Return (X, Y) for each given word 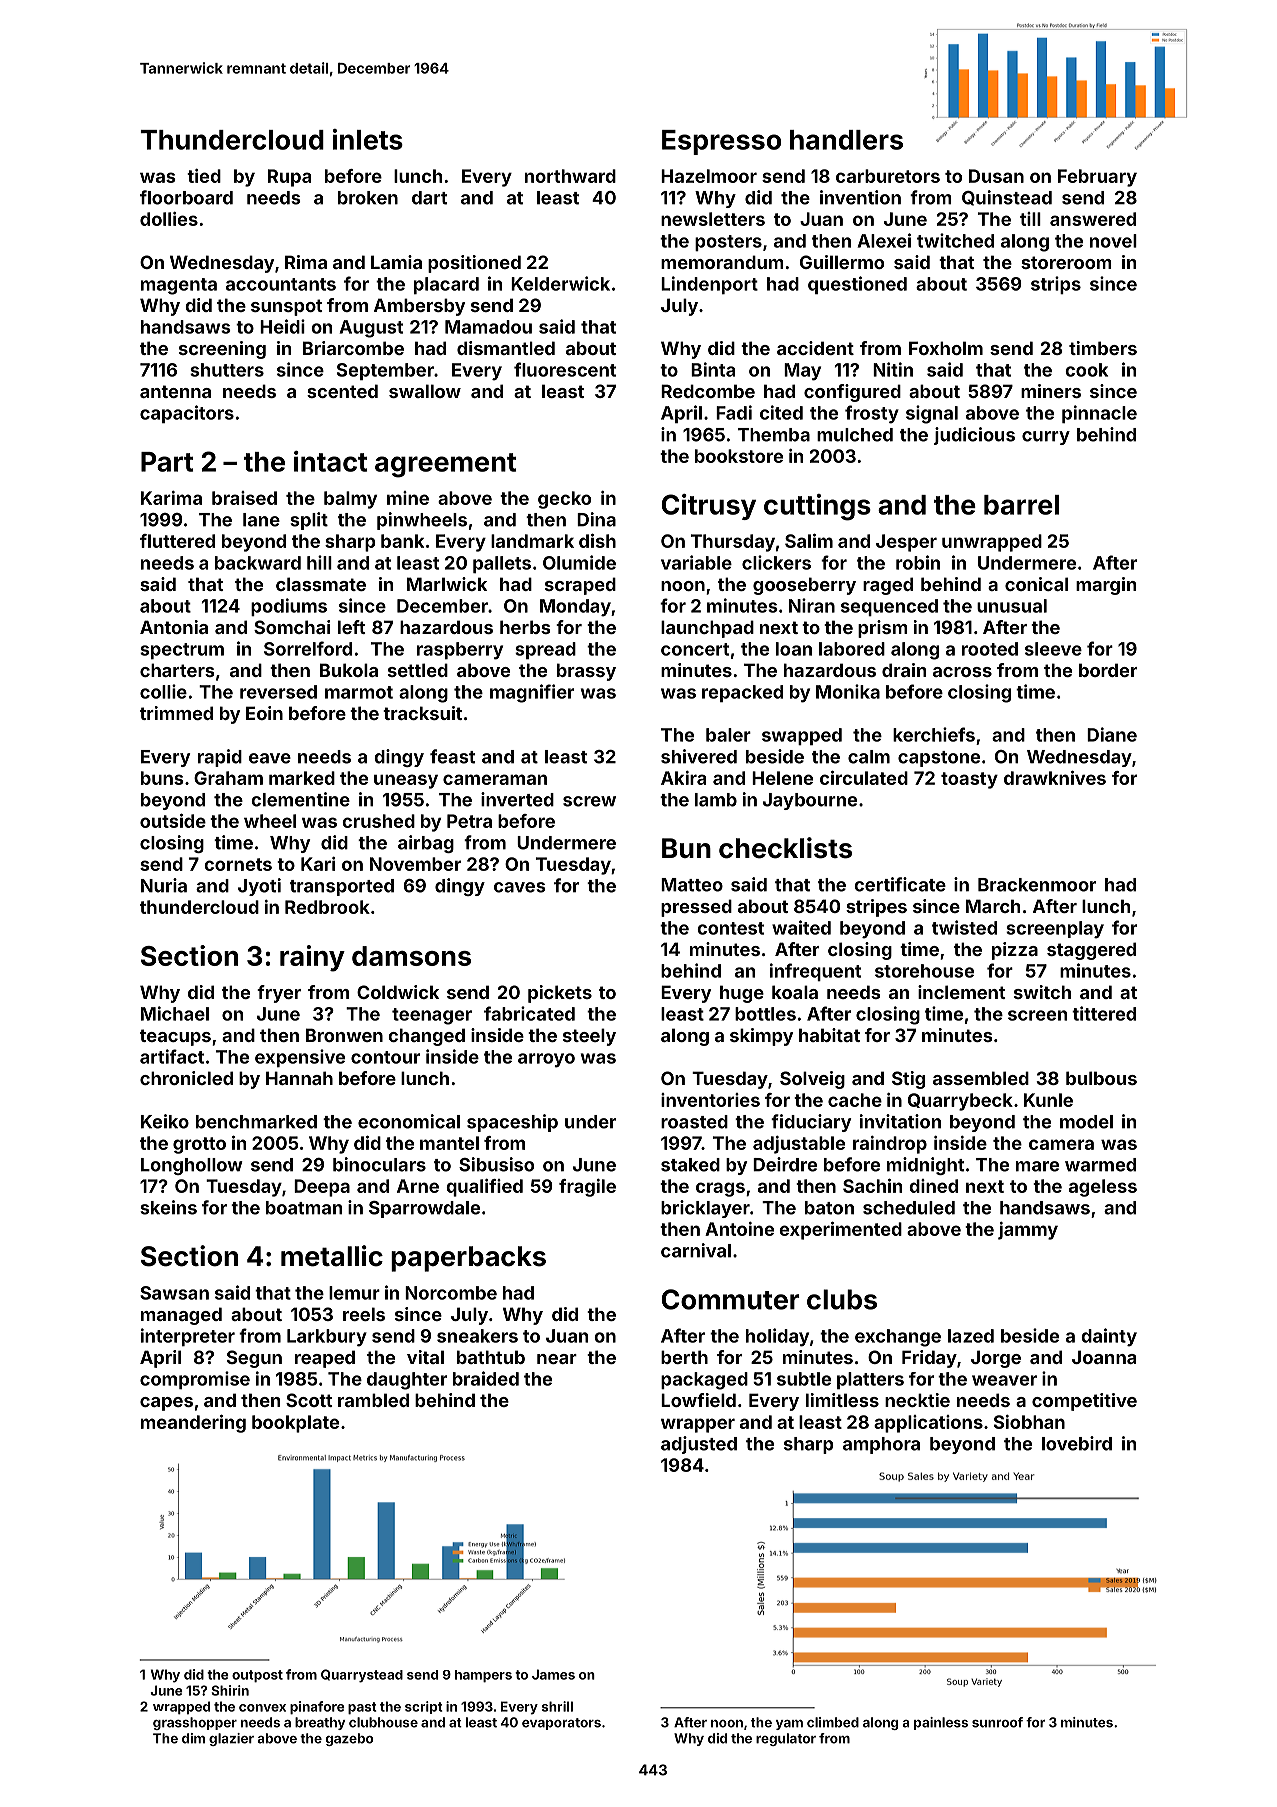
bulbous (1101, 1078)
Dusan (996, 176)
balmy (350, 500)
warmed (1100, 1165)
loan (794, 649)
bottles (765, 1014)
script (424, 1707)
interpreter (188, 1337)
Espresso (721, 142)
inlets (368, 139)
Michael (175, 1013)
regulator (786, 1739)
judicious (974, 436)
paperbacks (468, 1259)
